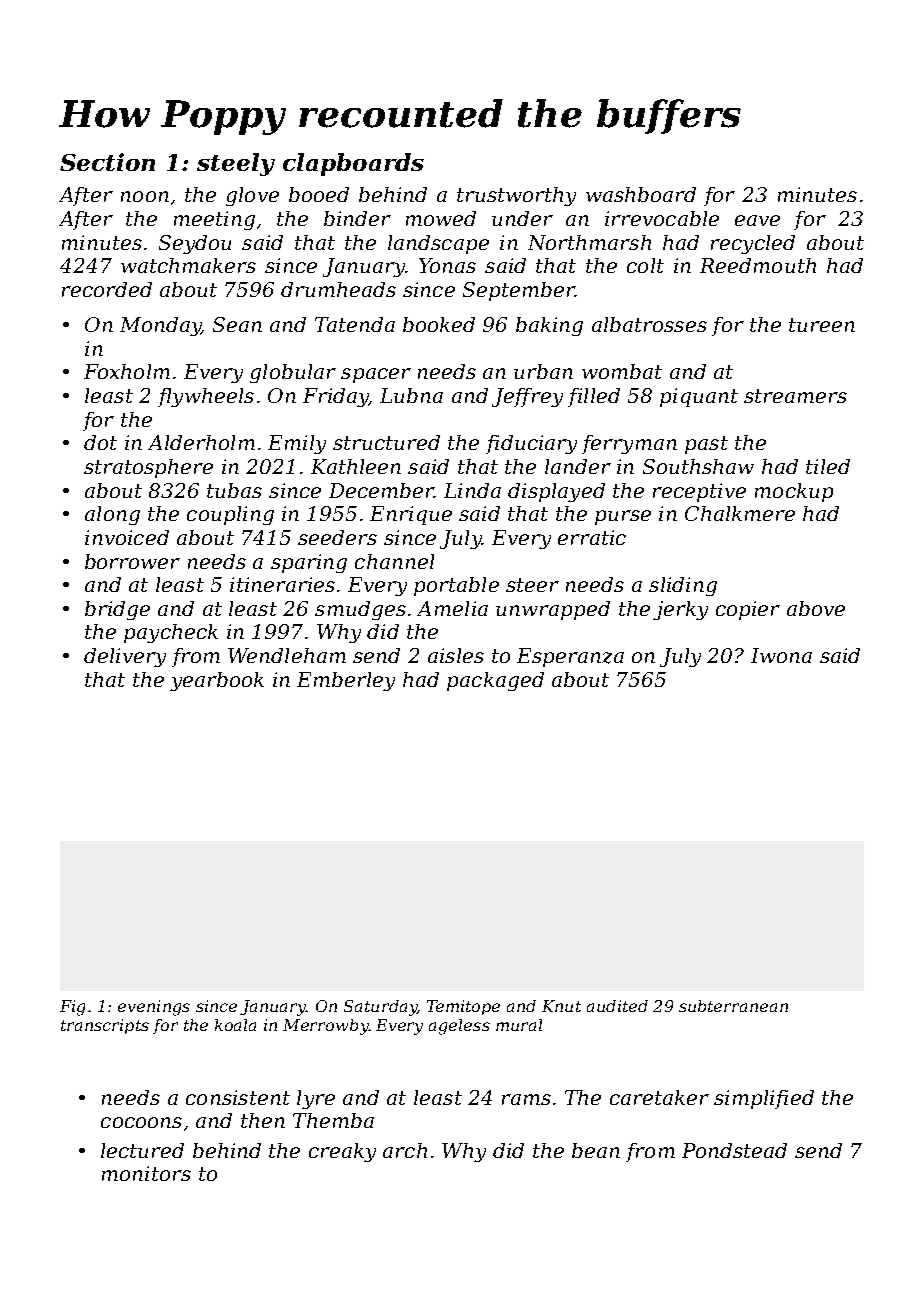  Describe the element at coordinates (680, 610) in the screenshot. I see `jerky` at that location.
